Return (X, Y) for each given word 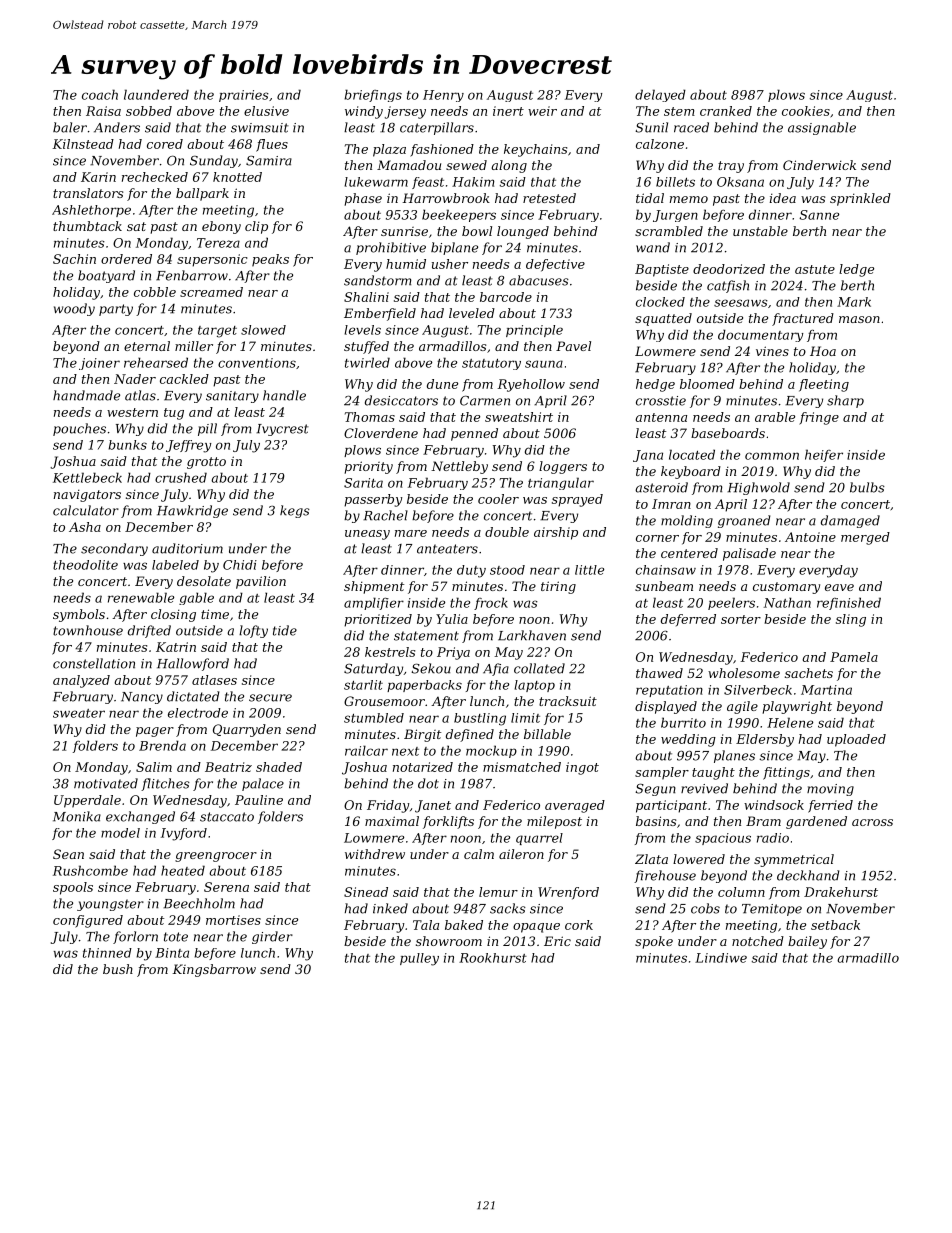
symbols (79, 615)
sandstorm (377, 280)
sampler (662, 773)
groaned (744, 521)
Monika (77, 816)
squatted (663, 319)
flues (272, 145)
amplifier (374, 603)
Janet (433, 806)
